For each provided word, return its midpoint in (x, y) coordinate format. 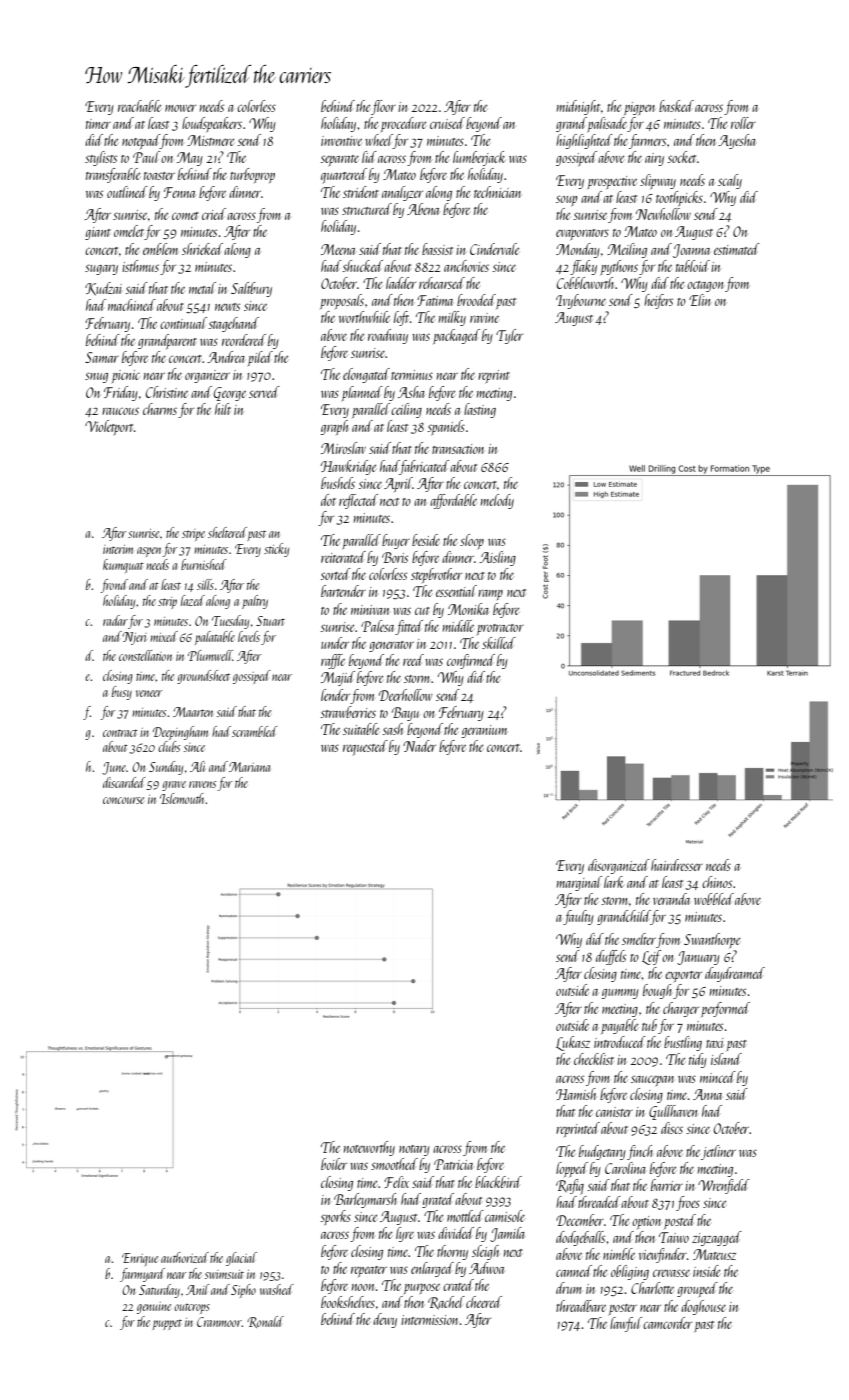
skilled (499, 643)
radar (115, 620)
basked (676, 106)
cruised (447, 123)
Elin (699, 300)
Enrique (140, 1259)
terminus (412, 375)
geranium (484, 731)
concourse (123, 800)
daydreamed (735, 974)
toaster (159, 176)
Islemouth (183, 798)
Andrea (226, 357)
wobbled (714, 899)
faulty (578, 917)
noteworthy (369, 1148)
